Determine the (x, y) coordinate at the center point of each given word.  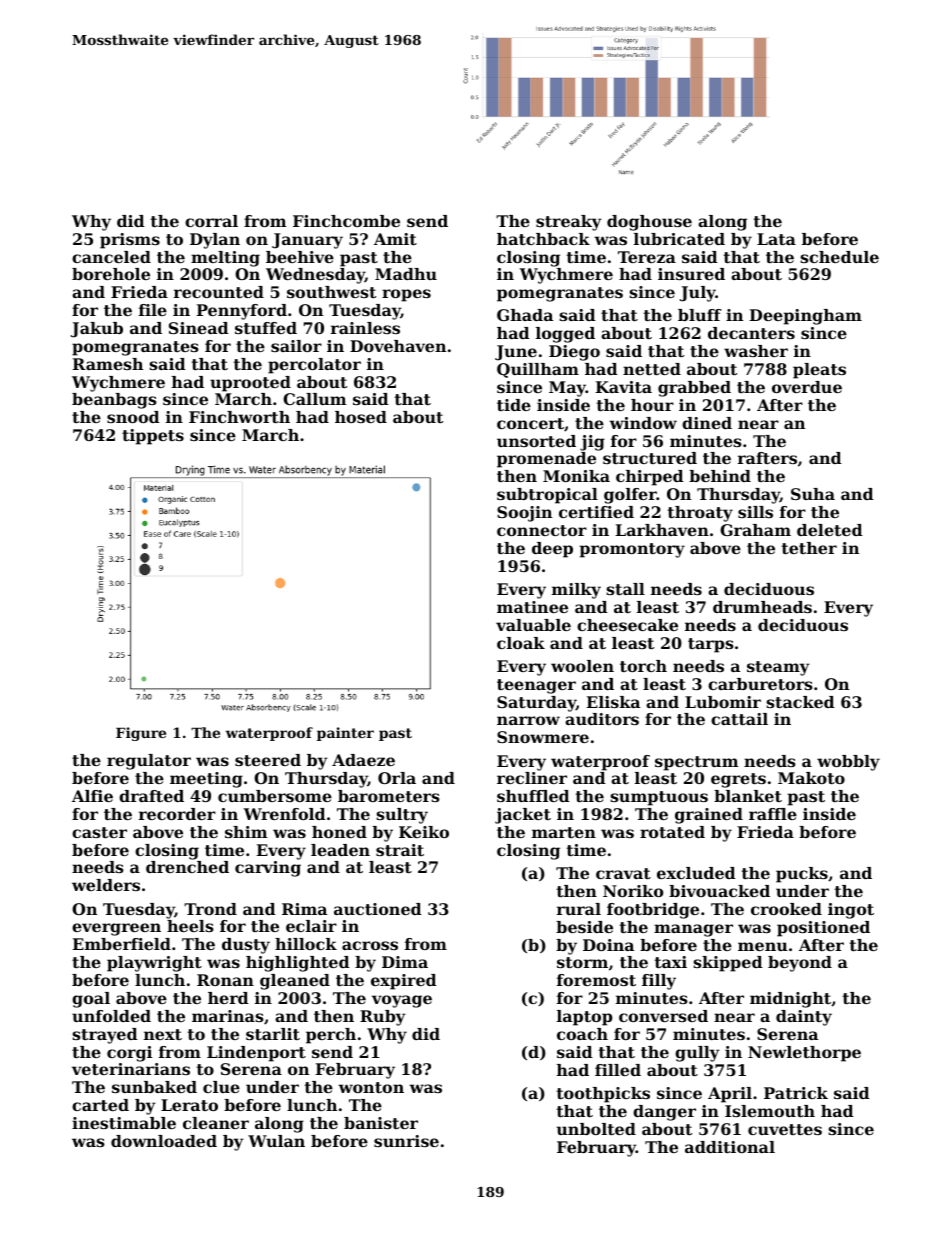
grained (709, 816)
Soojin (524, 514)
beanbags (114, 401)
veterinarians (131, 1069)
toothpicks (603, 1095)
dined (707, 423)
